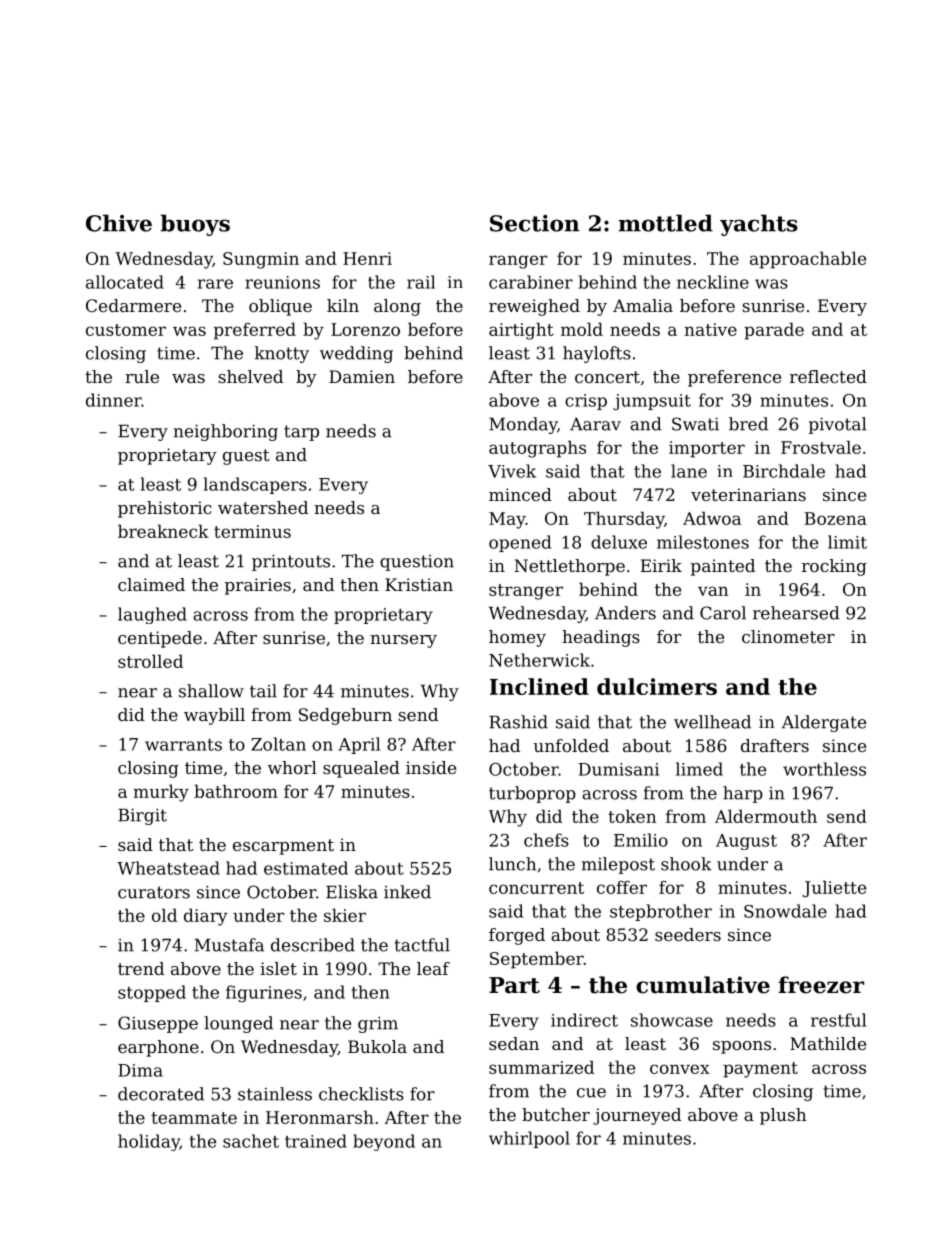 The image size is (952, 1233). What do you see at coordinates (238, 1024) in the image?
I see `lounged` at bounding box center [238, 1024].
